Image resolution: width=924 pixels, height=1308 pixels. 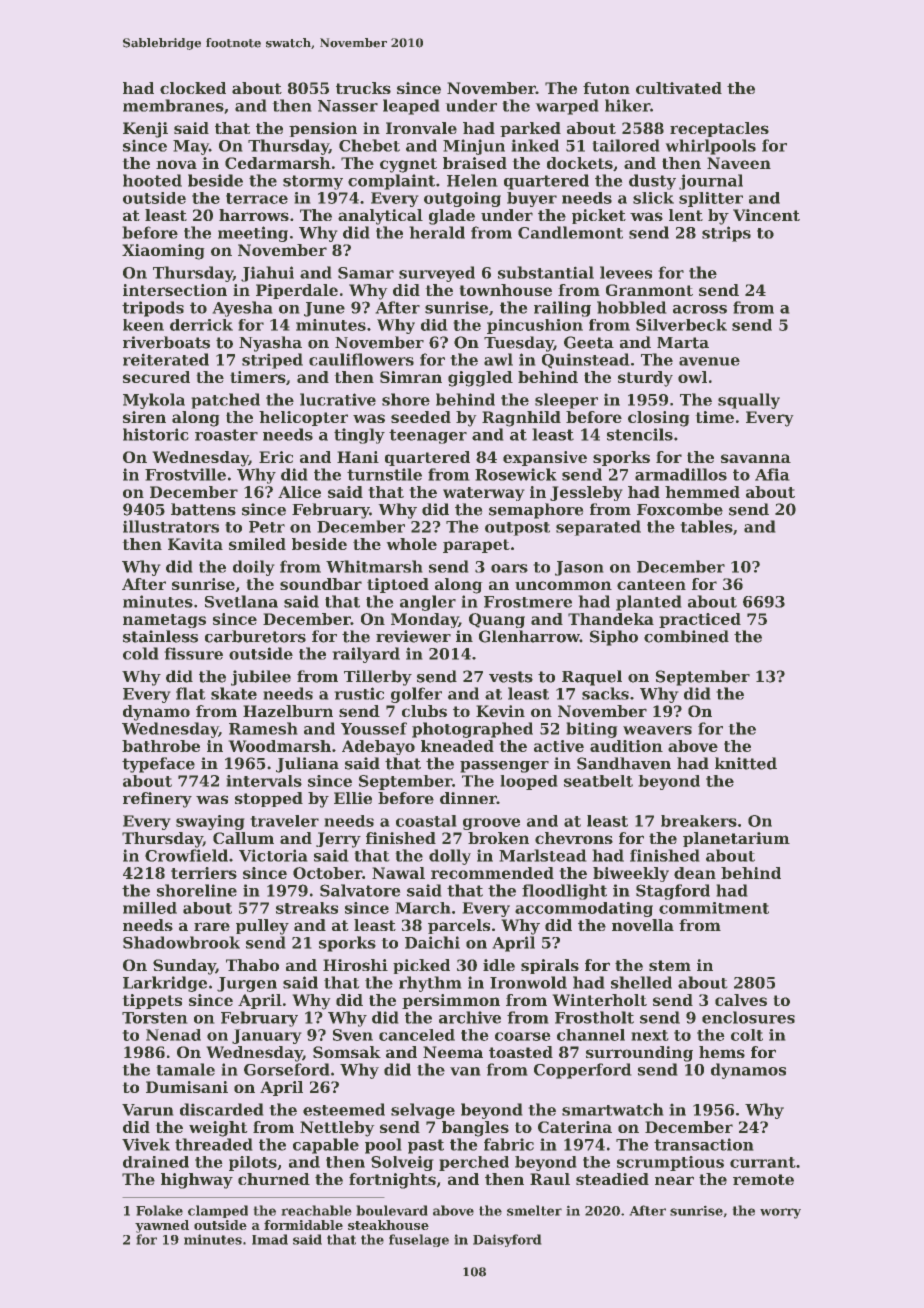 I want to click on cold, so click(x=140, y=653).
